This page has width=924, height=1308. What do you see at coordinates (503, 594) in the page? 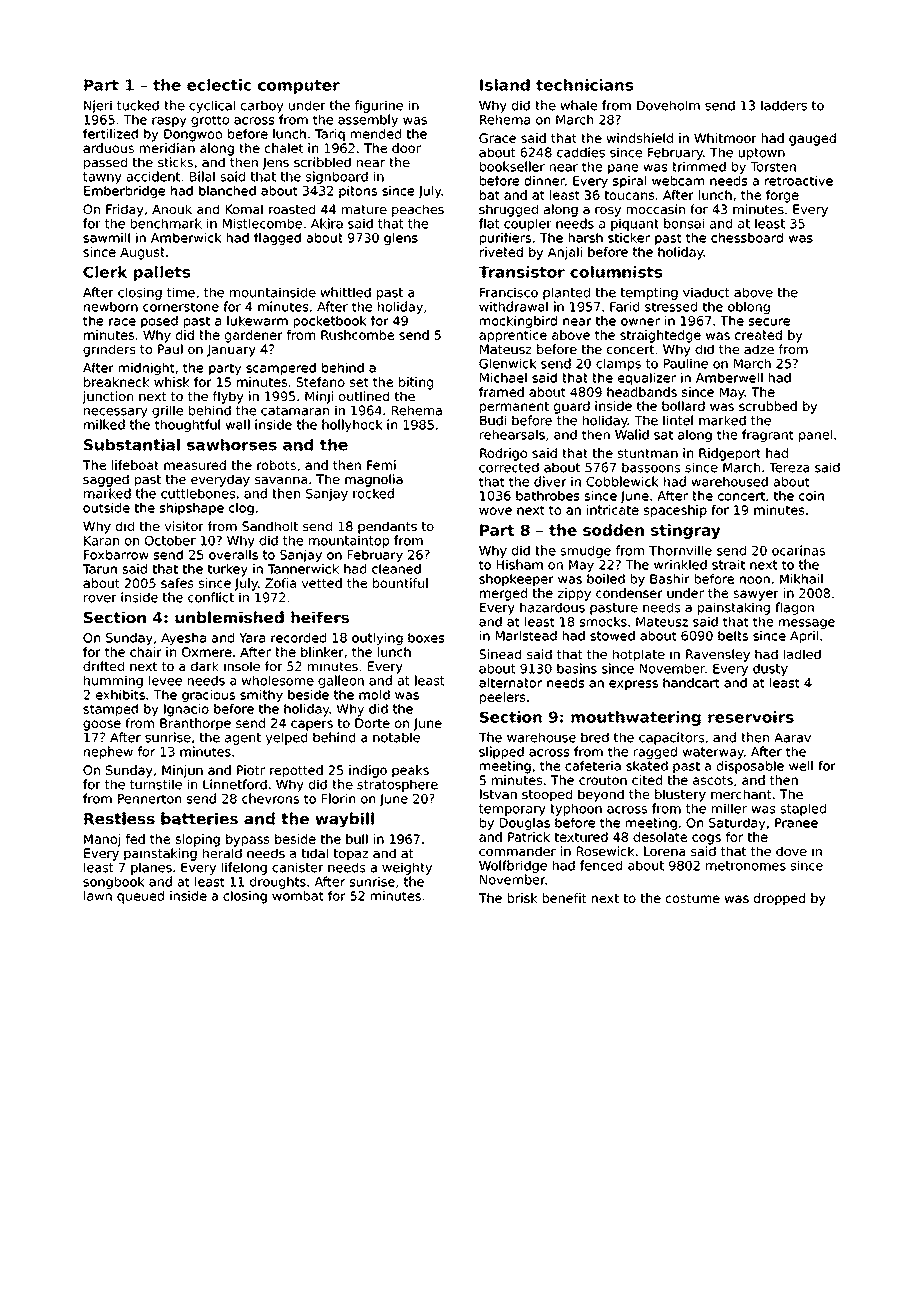
I see `merged` at bounding box center [503, 594].
